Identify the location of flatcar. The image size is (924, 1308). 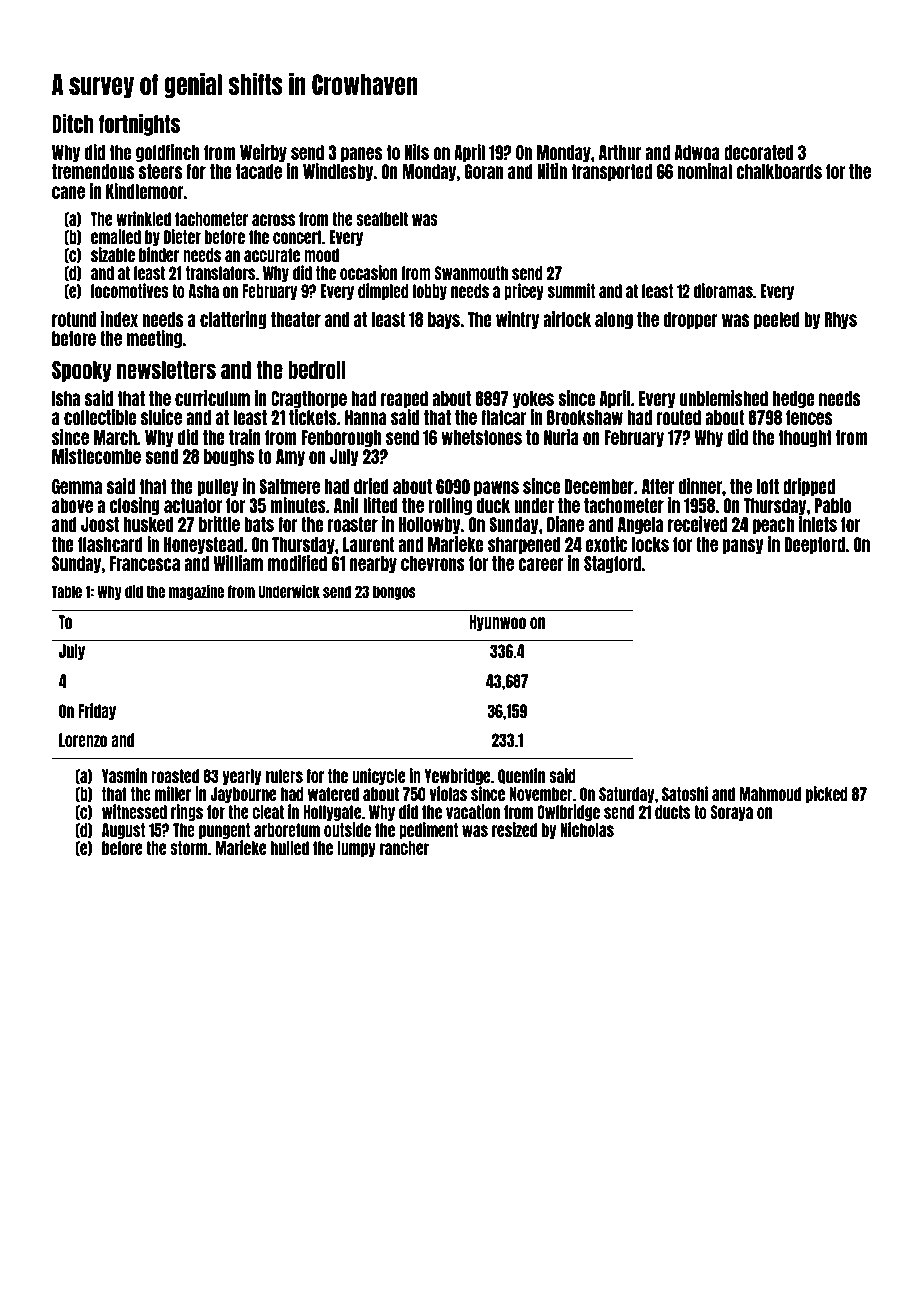
(503, 417).
